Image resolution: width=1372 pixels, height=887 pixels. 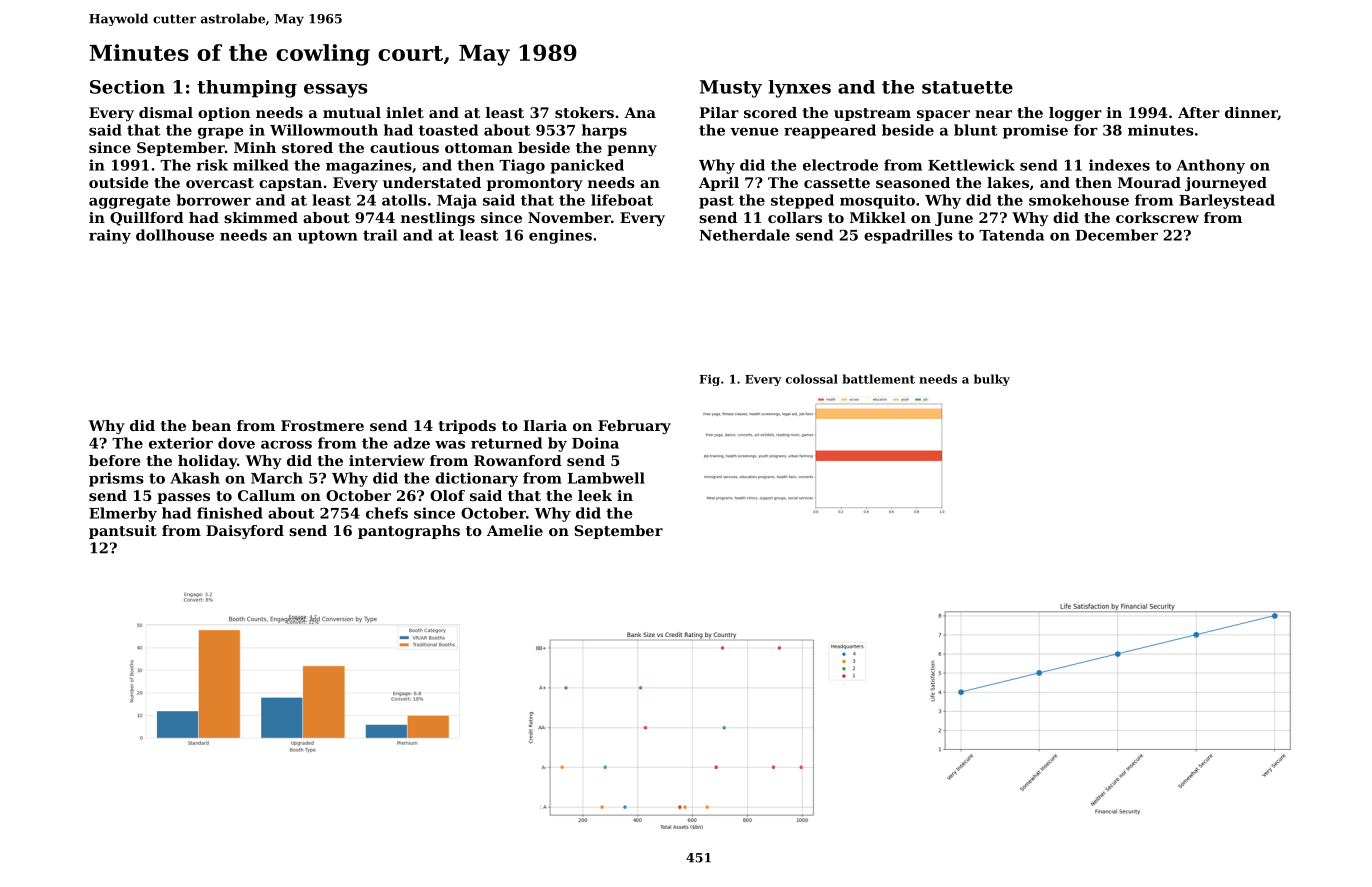 I want to click on Olof, so click(x=447, y=495).
